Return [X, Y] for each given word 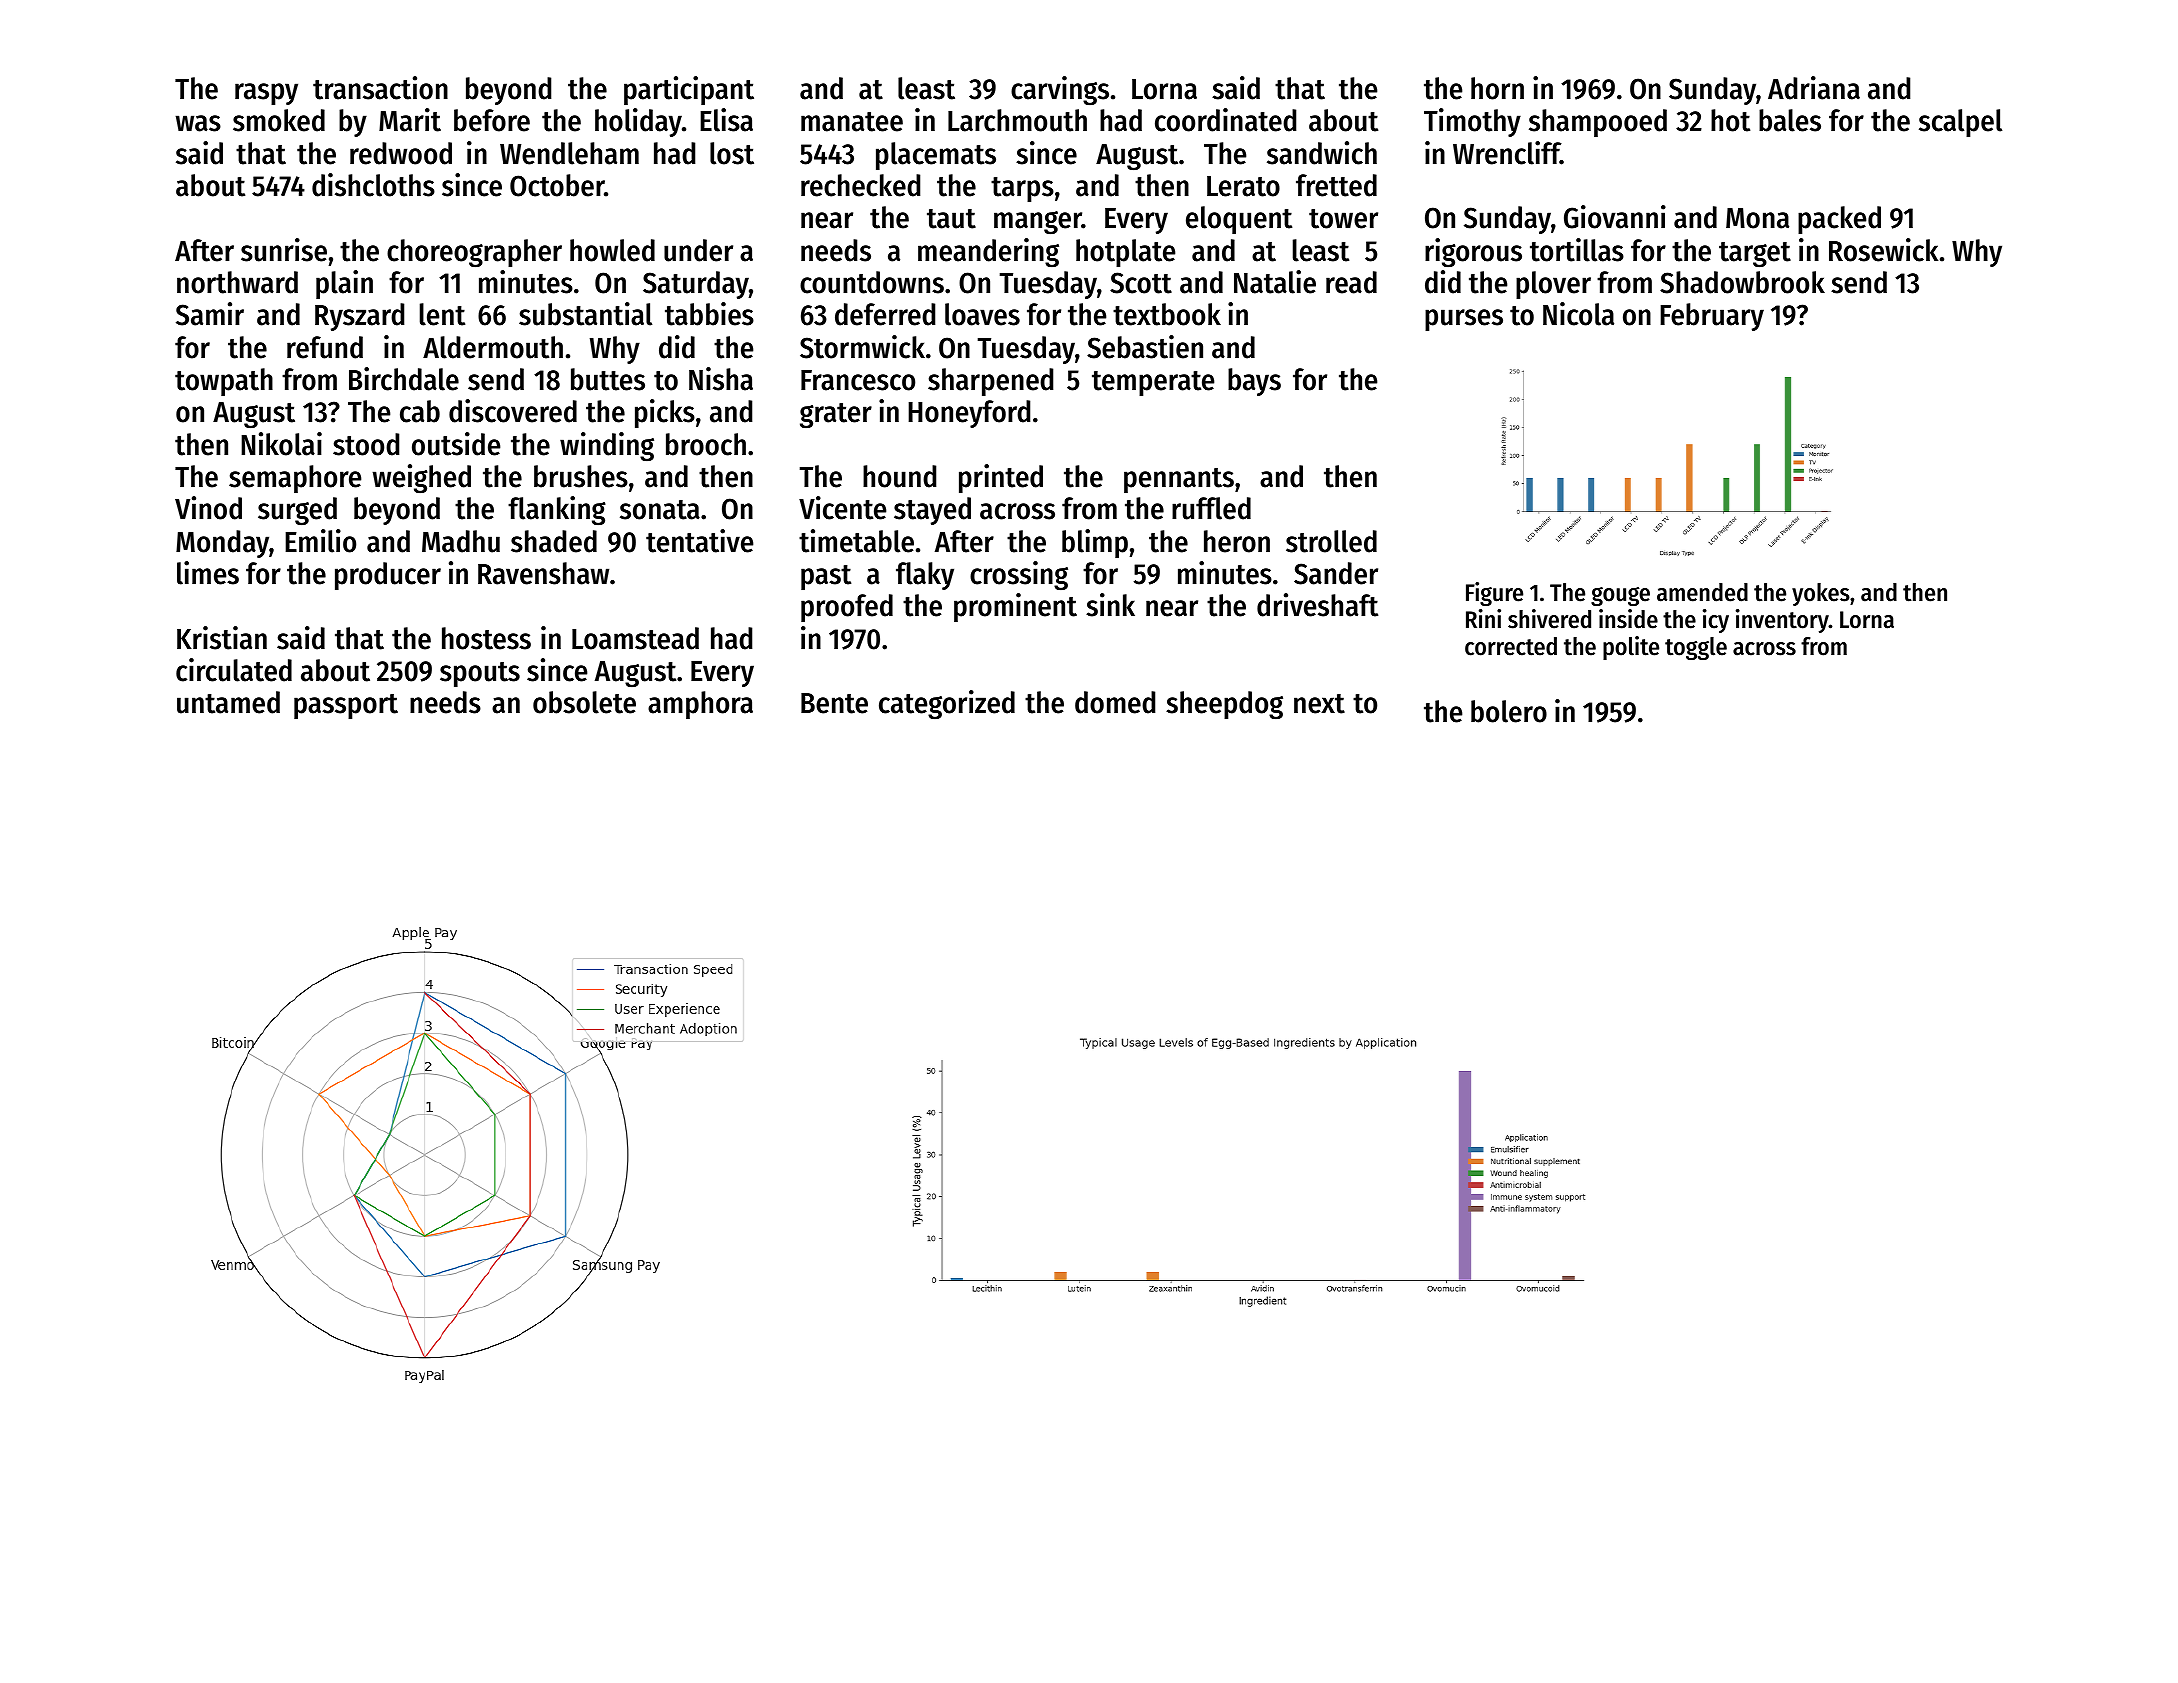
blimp [1095, 543]
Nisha [721, 379]
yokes [1821, 594]
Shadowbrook [1742, 282]
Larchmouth [1017, 120]
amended [1702, 592]
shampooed [1598, 123]
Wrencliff [1507, 153]
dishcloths [373, 185]
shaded [554, 541]
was [198, 123]
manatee [852, 122]
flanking [557, 510]
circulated [234, 670]
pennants [1179, 480]
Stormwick [862, 347]
